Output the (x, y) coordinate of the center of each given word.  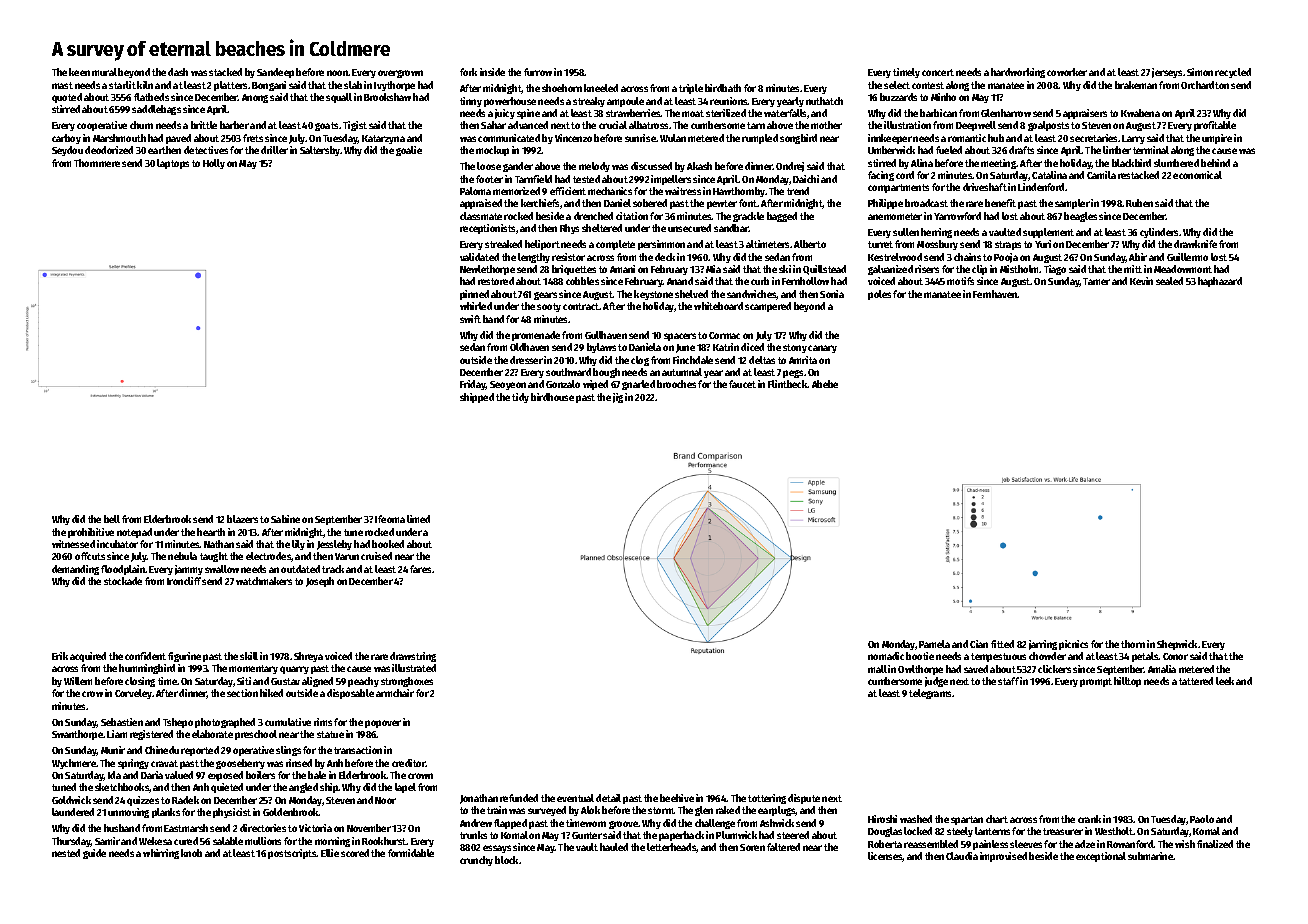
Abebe (825, 384)
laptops (173, 164)
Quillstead (824, 270)
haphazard (1220, 282)
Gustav (285, 681)
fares (420, 569)
